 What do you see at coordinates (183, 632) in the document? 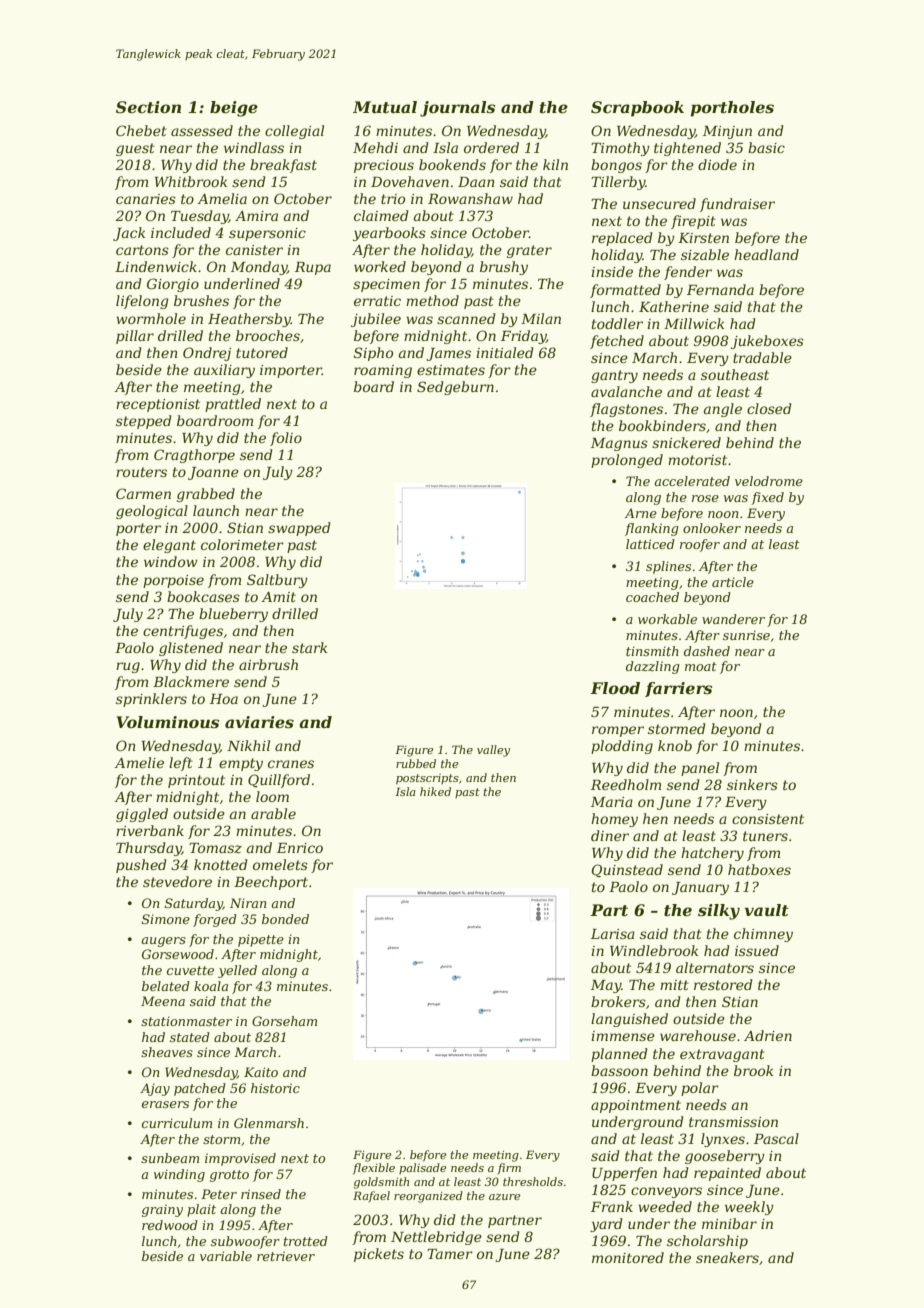
I see `centrifuges` at bounding box center [183, 632].
